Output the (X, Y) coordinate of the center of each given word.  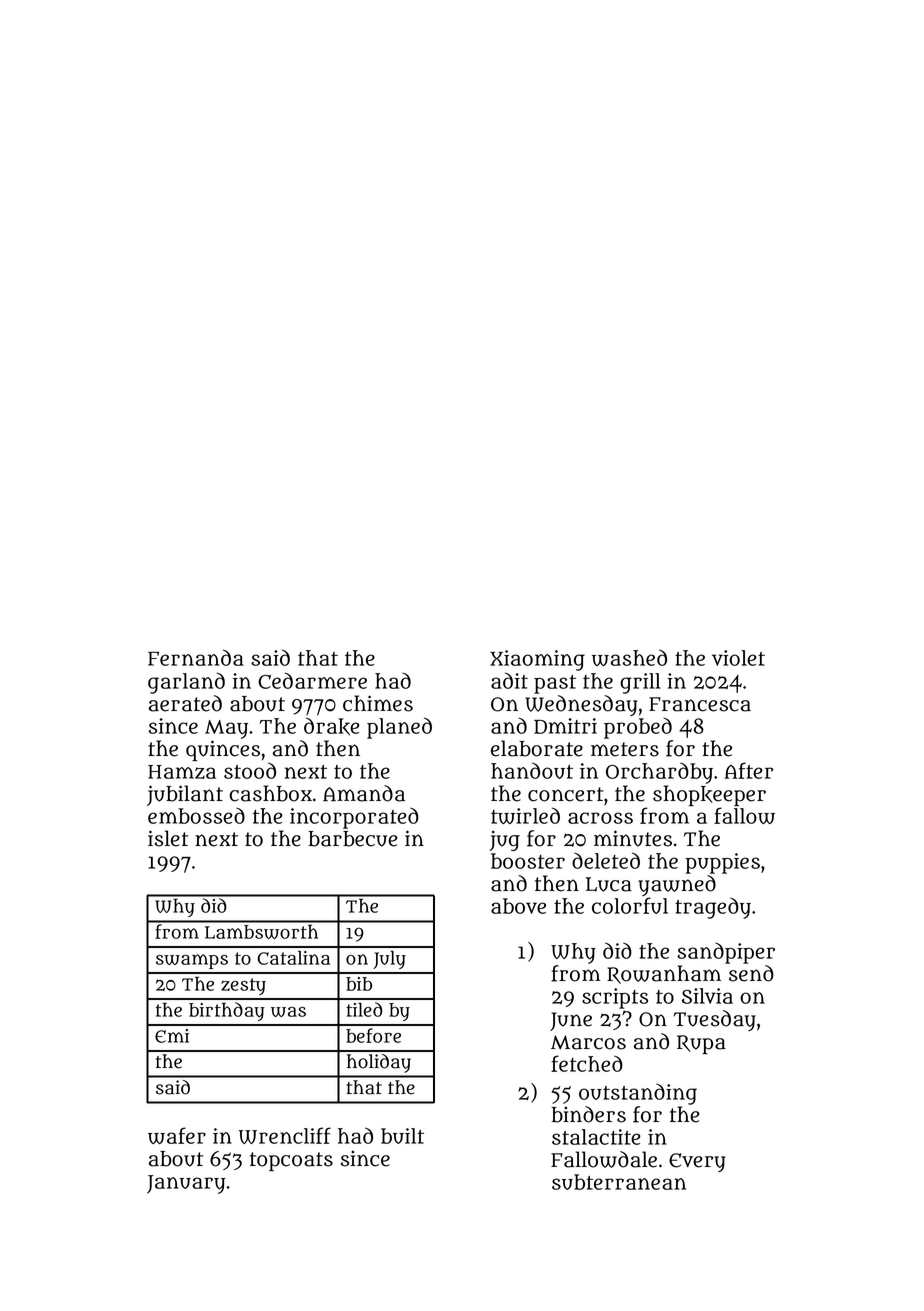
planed (399, 728)
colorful (630, 905)
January (186, 1184)
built (402, 1136)
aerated (185, 703)
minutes (633, 838)
